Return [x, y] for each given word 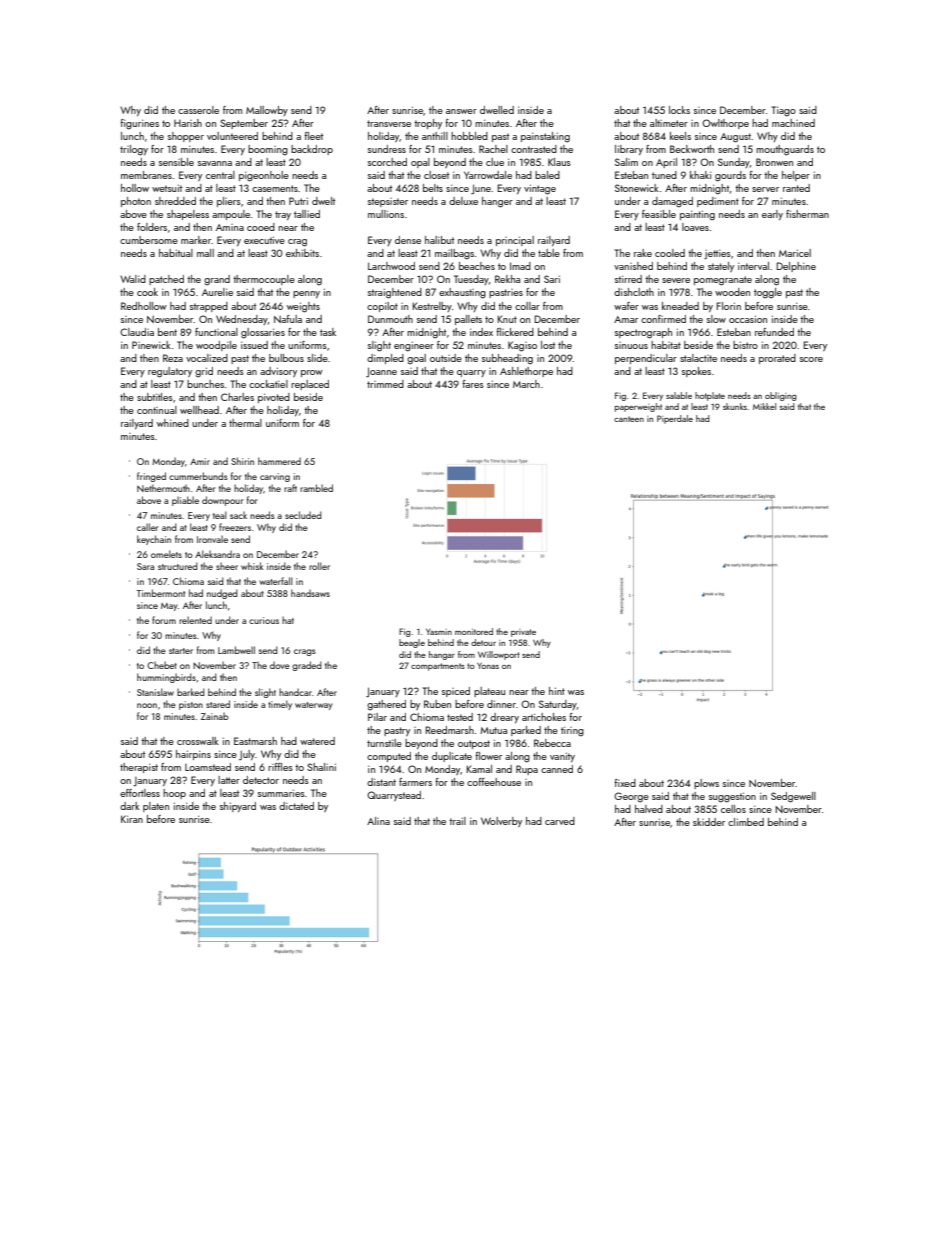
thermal [245, 423]
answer [461, 111]
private [523, 633]
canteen [629, 419]
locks [679, 110]
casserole [198, 110]
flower [488, 756]
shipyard [238, 807]
